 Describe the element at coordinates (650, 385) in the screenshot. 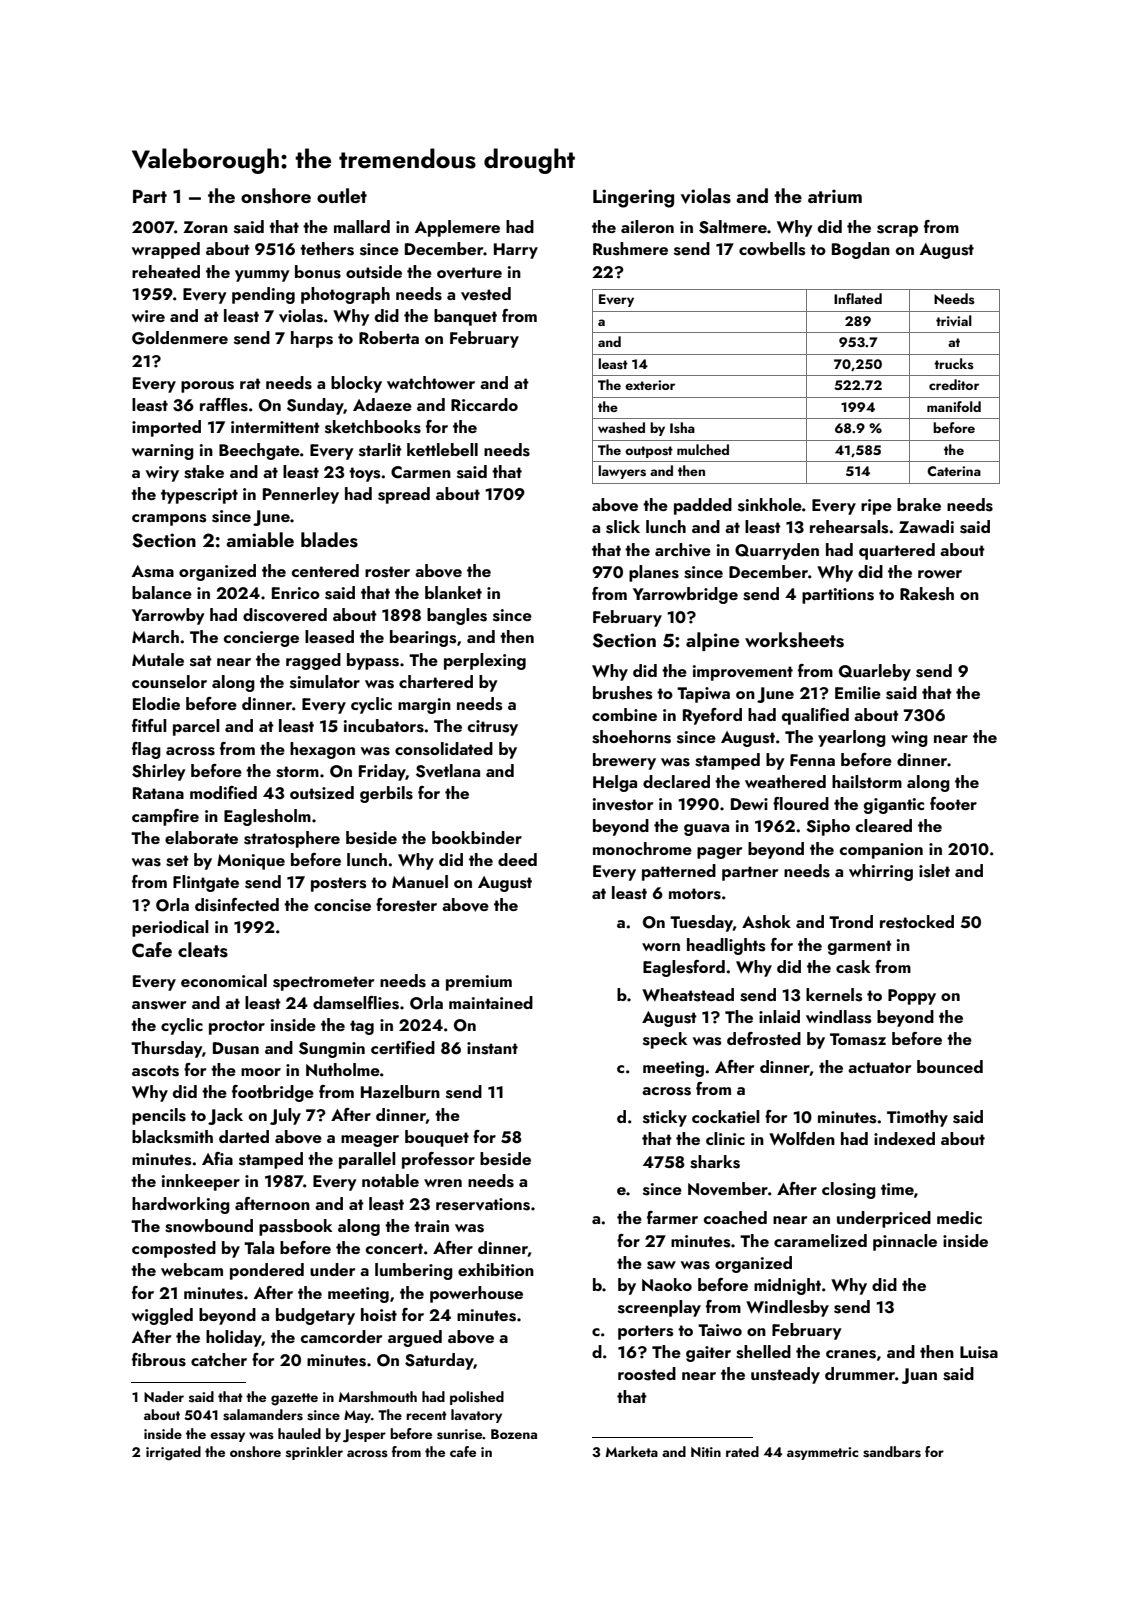

I see `exterior` at that location.
